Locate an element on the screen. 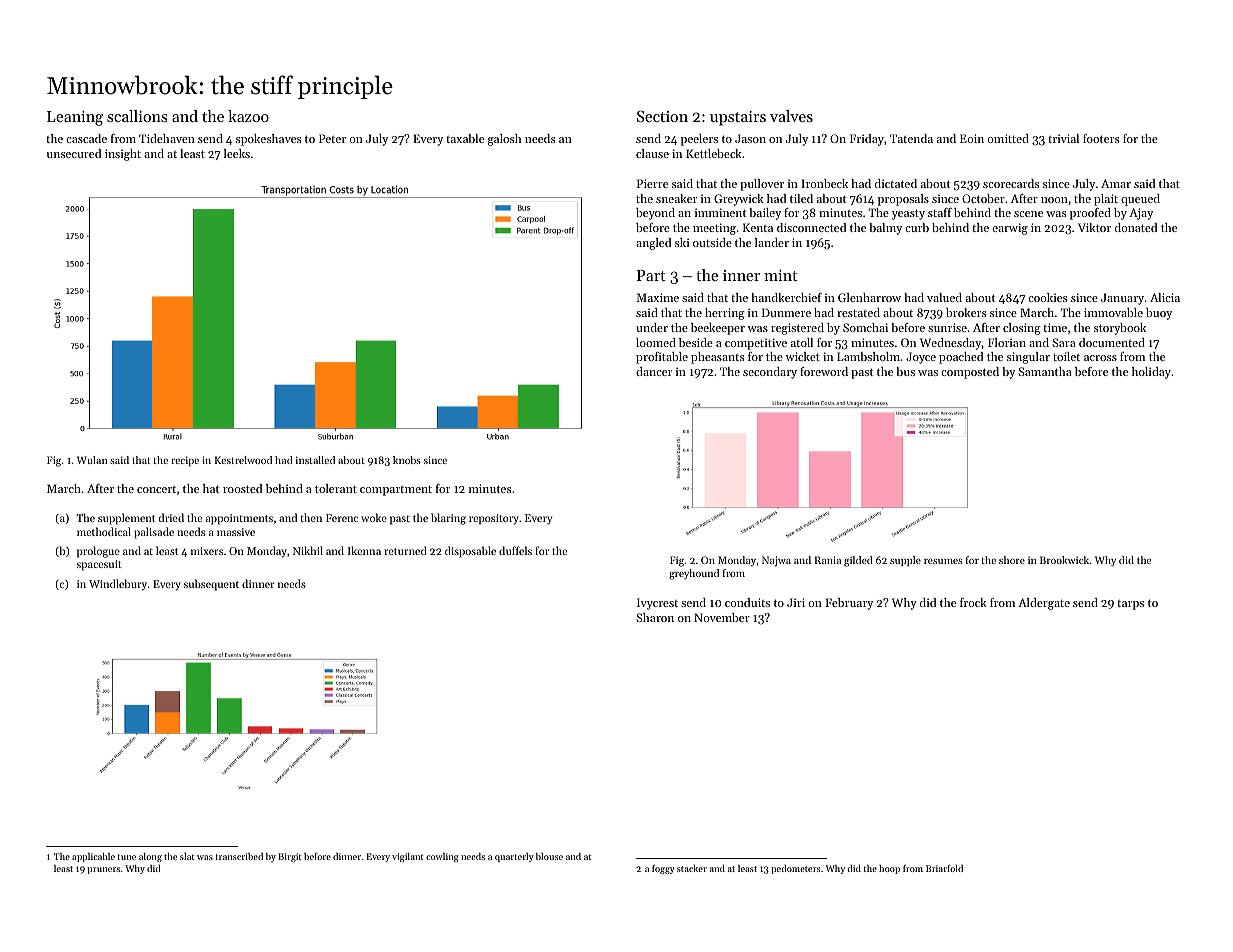 This screenshot has height=952, width=1233. footers is located at coordinates (1101, 138).
